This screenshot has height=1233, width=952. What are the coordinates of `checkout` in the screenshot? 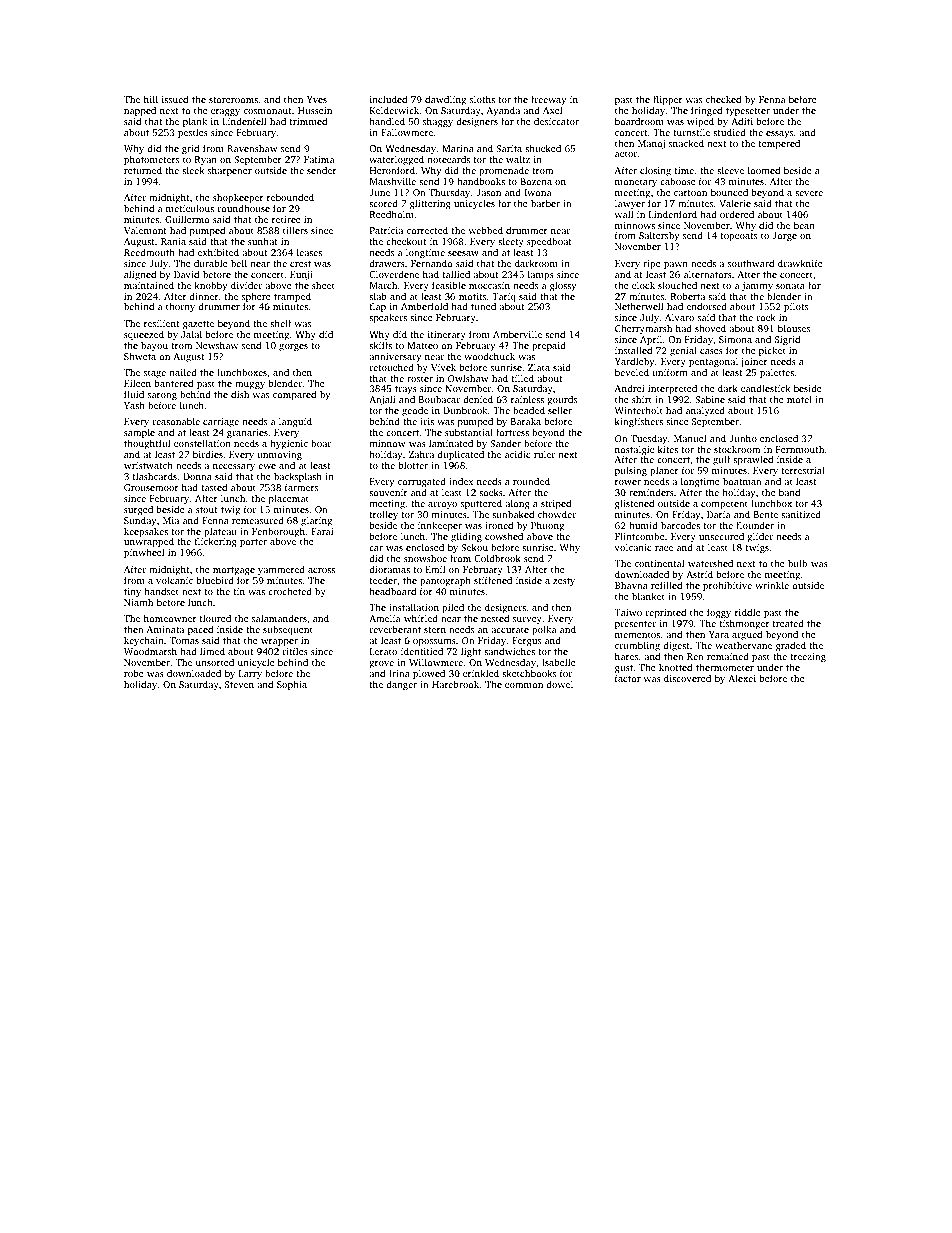 It's located at (406, 241).
